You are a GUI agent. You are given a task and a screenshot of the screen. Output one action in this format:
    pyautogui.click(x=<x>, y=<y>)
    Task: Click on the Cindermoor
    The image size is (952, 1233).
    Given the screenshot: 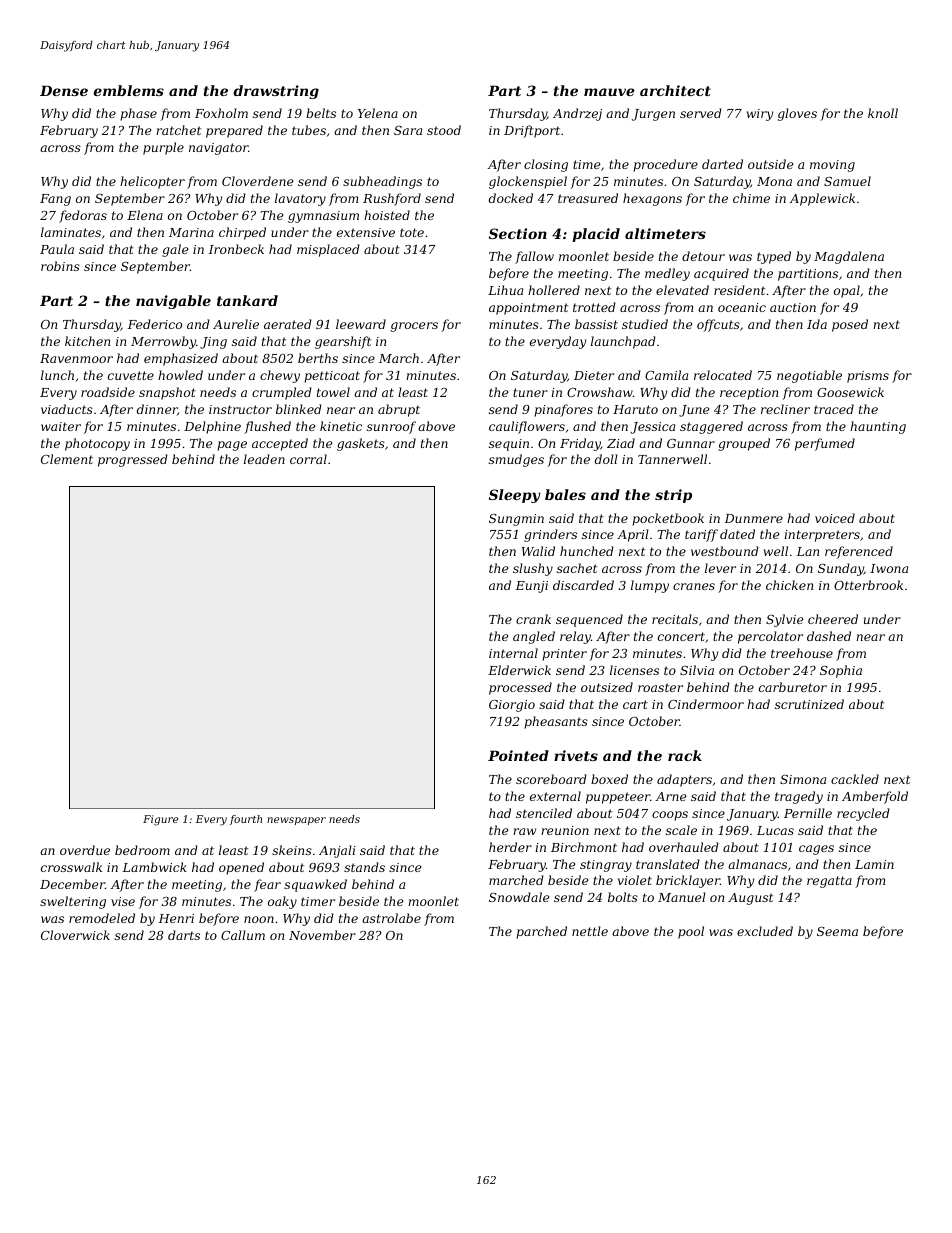 What is the action you would take?
    pyautogui.click(x=706, y=704)
